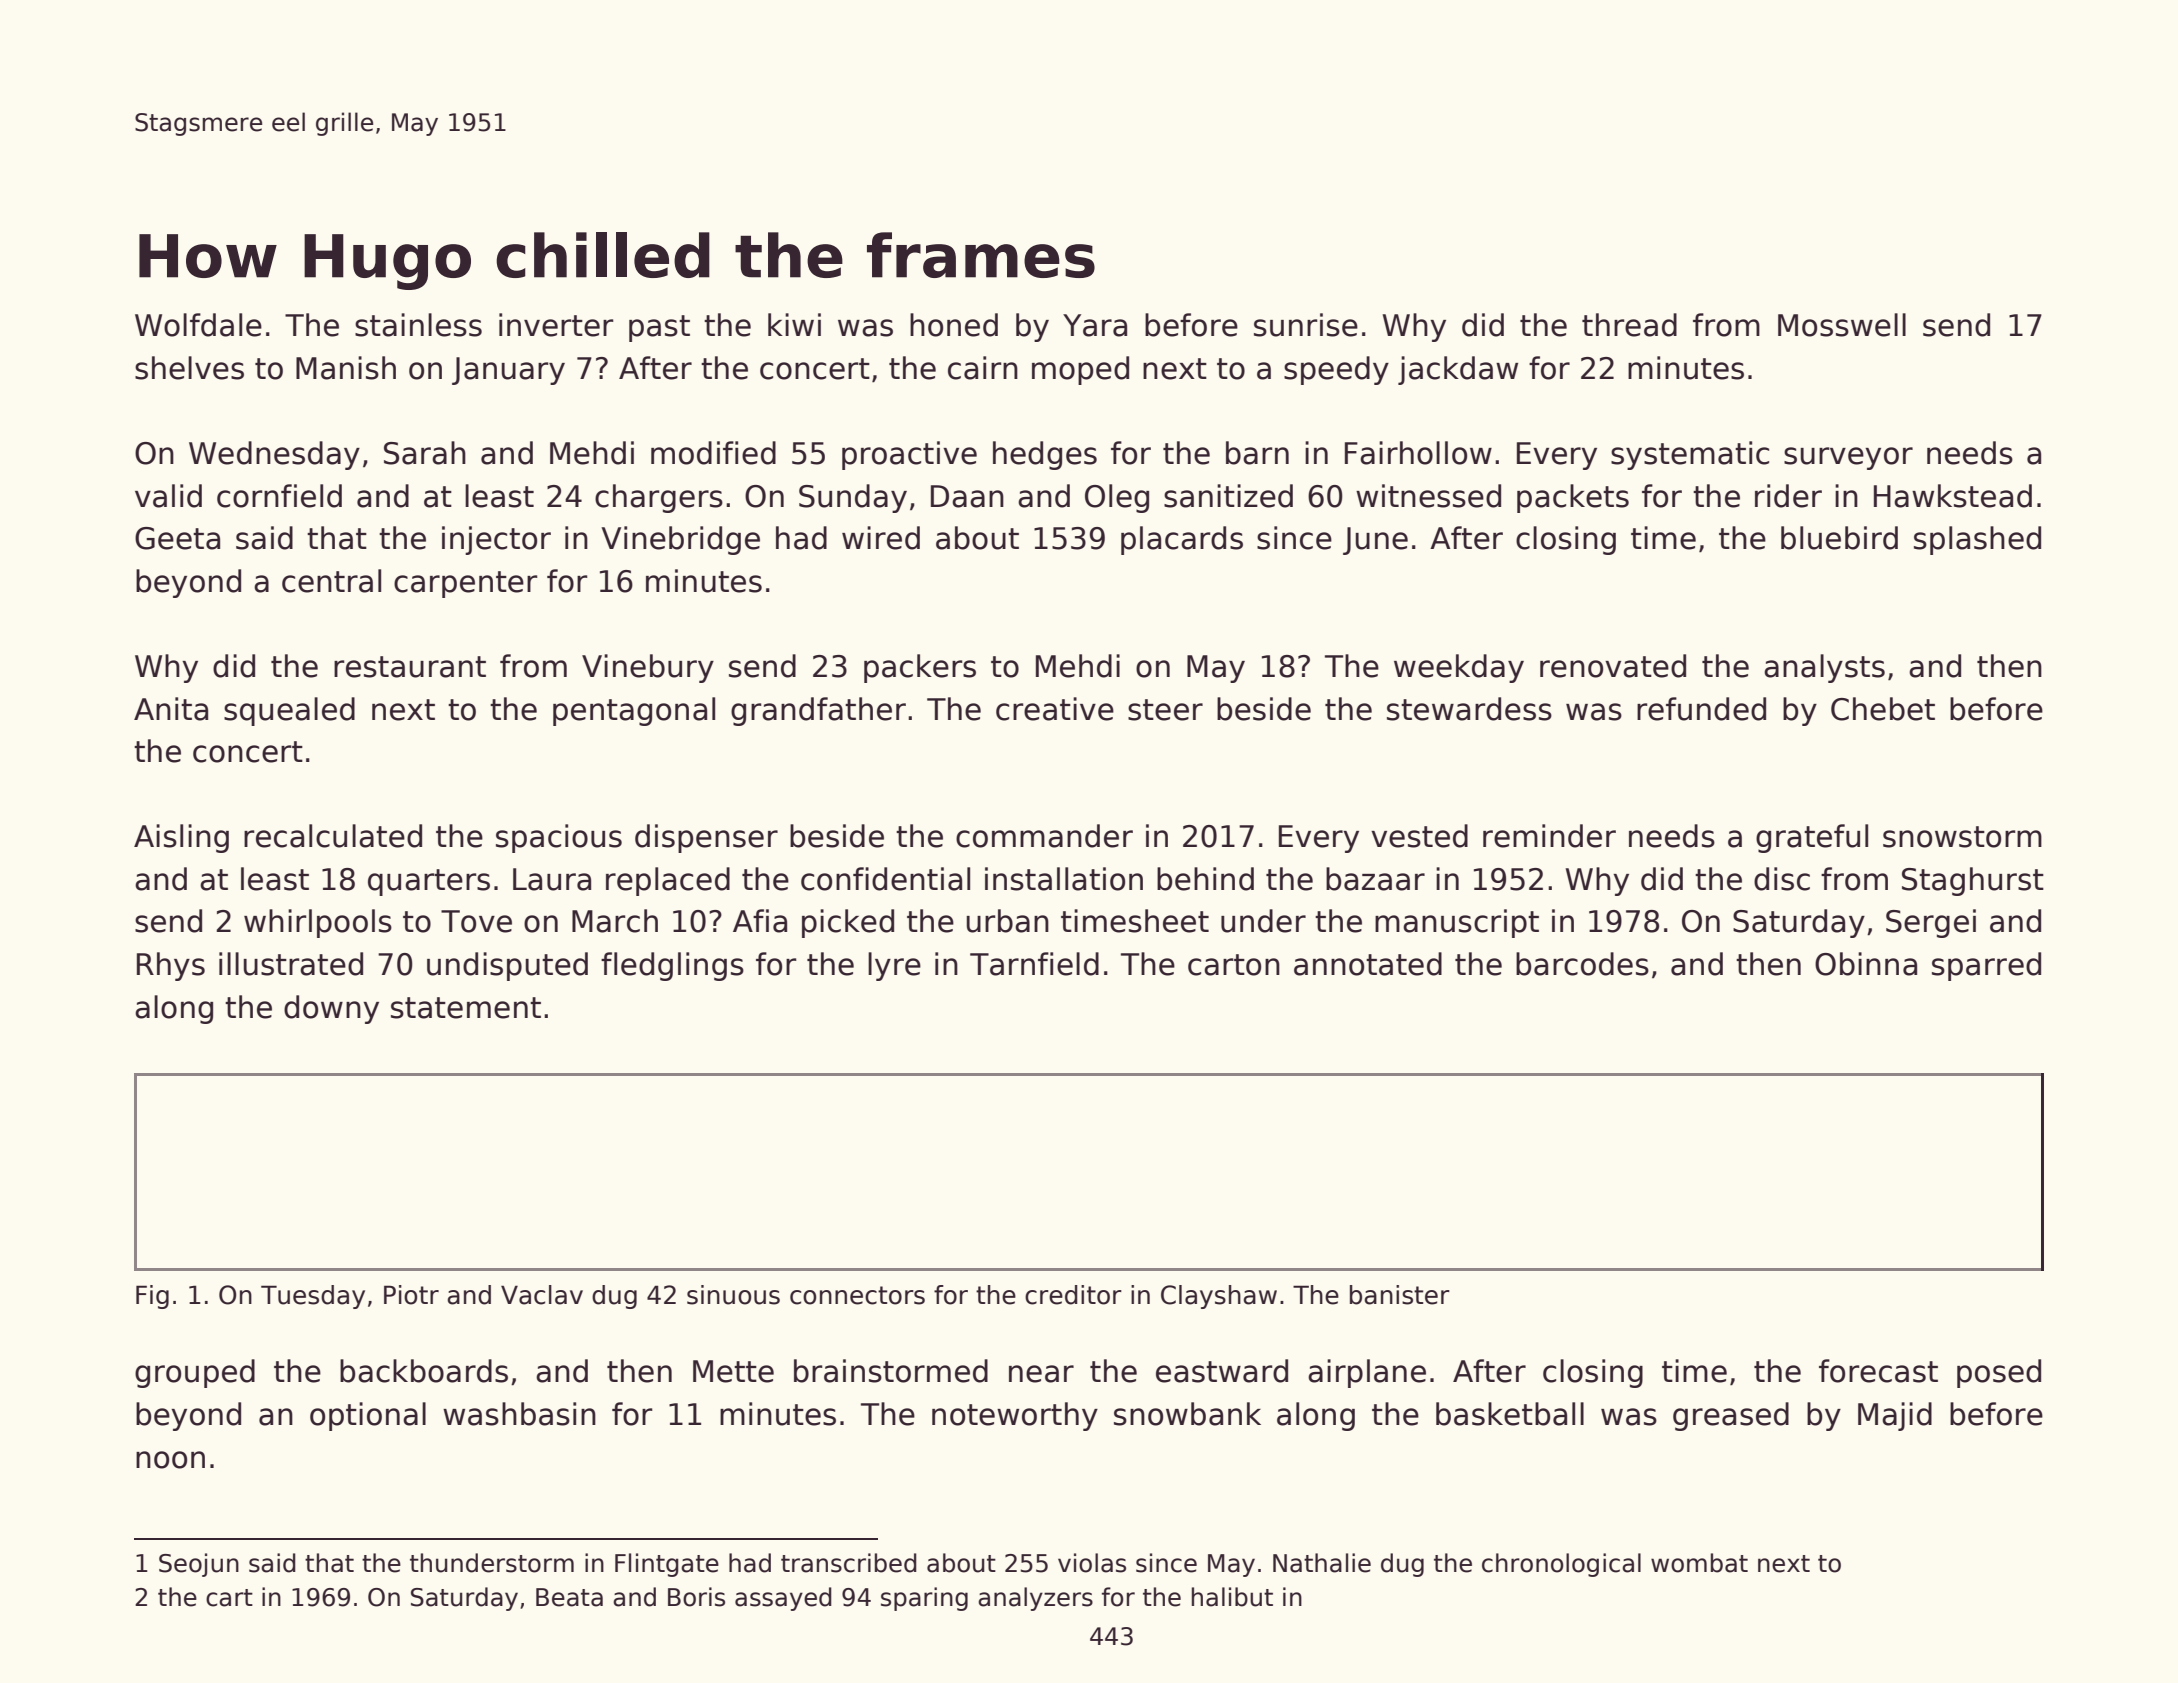 The height and width of the image is (1683, 2178). What do you see at coordinates (1367, 1373) in the image?
I see `airplane` at bounding box center [1367, 1373].
